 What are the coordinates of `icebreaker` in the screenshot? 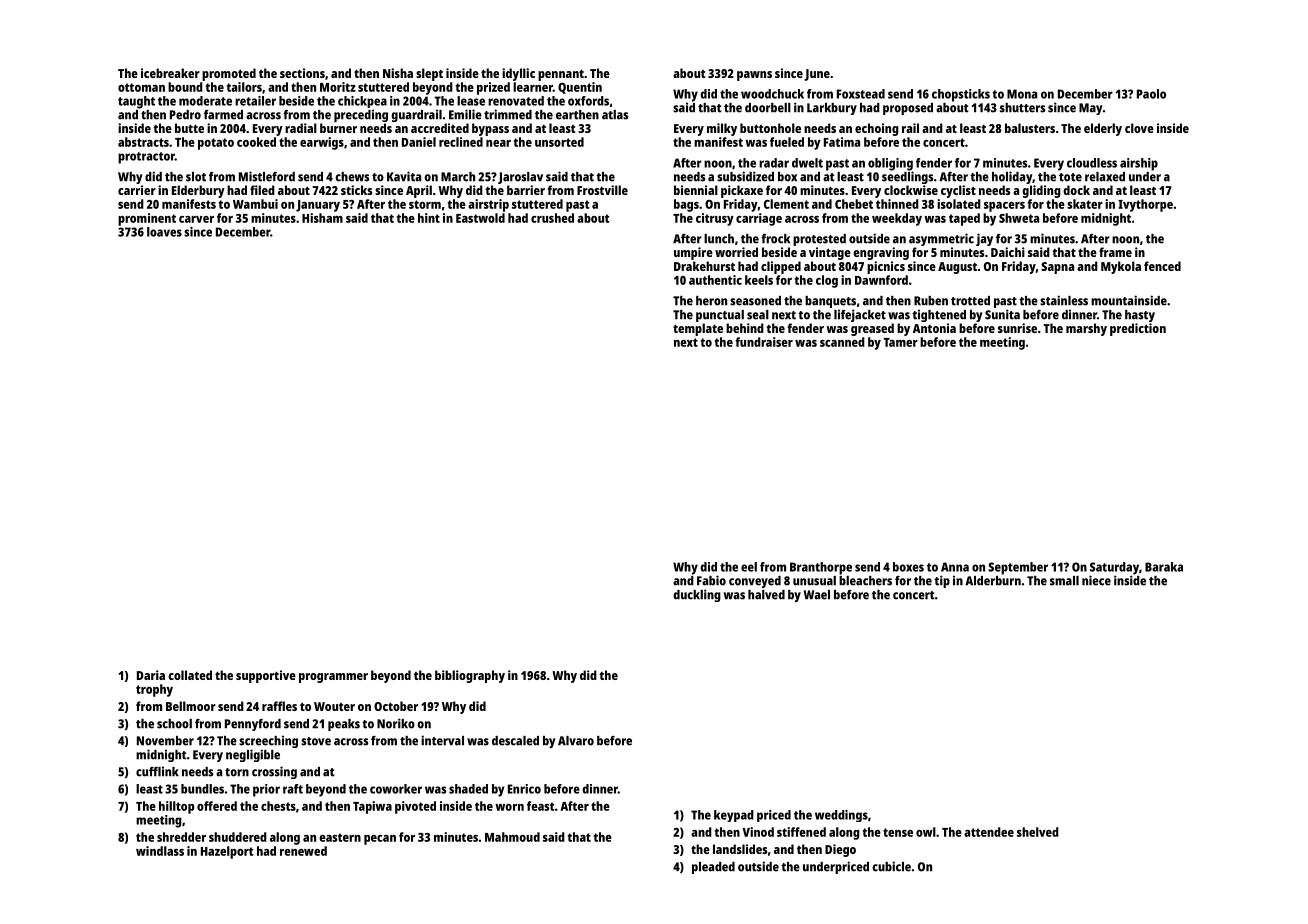 It's located at (170, 73).
